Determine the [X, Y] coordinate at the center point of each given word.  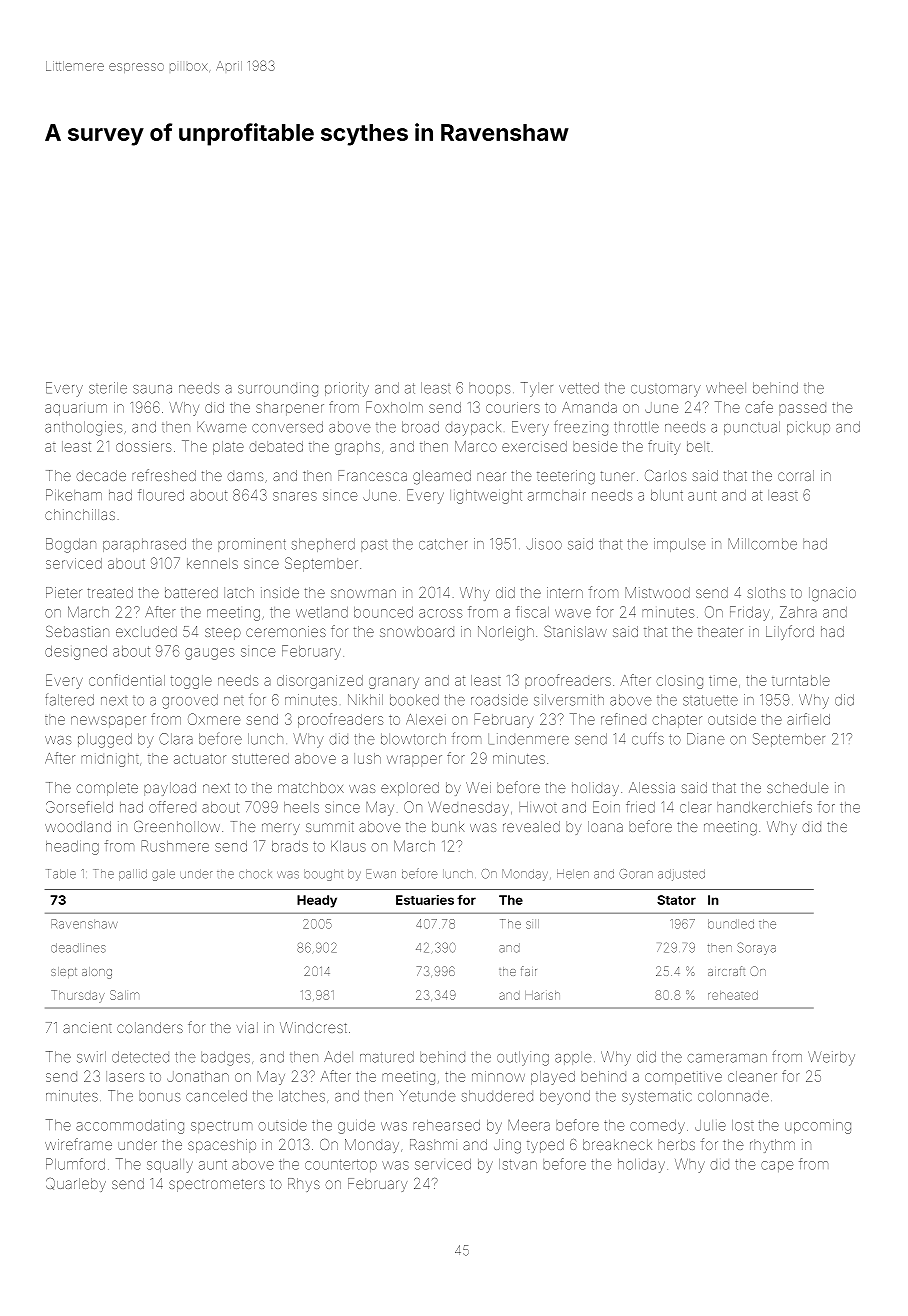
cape [777, 1166]
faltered [69, 700]
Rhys [304, 1185]
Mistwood [657, 592]
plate [228, 448]
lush [367, 758]
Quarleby [76, 1185]
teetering [566, 477]
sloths [766, 592]
